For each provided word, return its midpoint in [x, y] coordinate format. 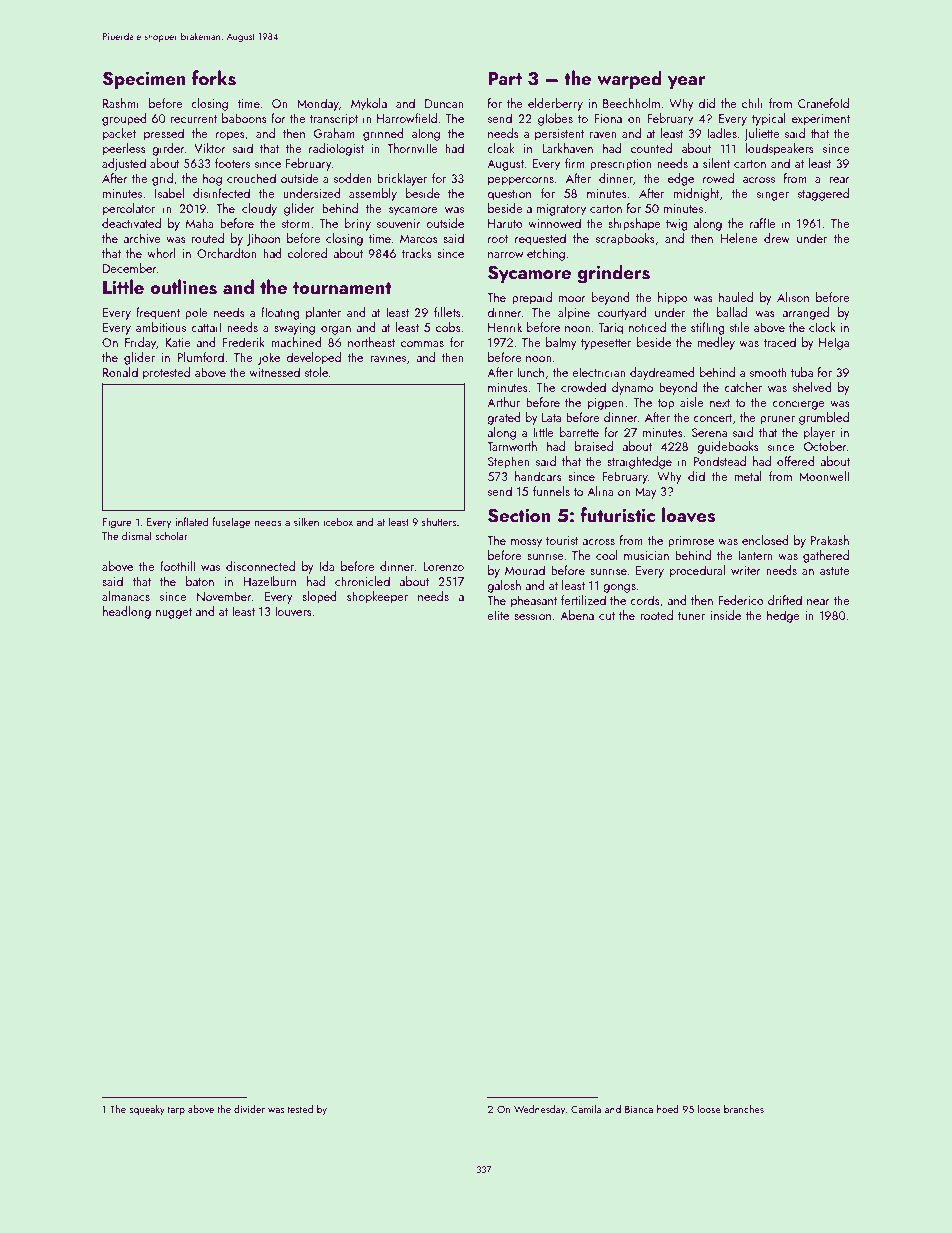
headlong [127, 612]
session [532, 615]
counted [651, 148]
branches [744, 1109]
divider [249, 1109]
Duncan [444, 103]
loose [709, 1109]
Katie [178, 342]
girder [168, 149]
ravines [388, 357]
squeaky [147, 1110]
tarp [176, 1110]
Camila [586, 1109]
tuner [691, 616]
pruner [777, 420]
